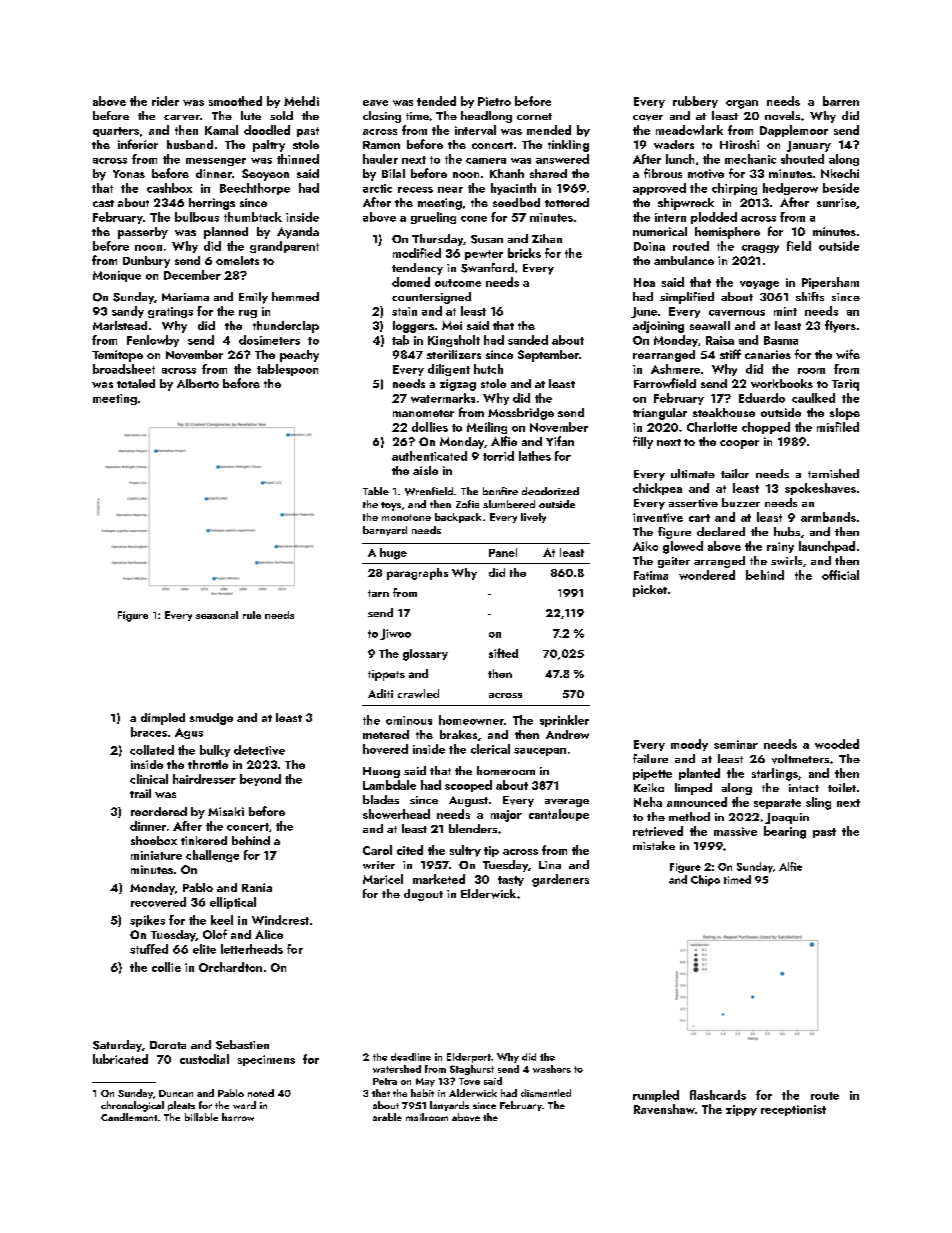  Describe the element at coordinates (564, 721) in the image. I see `sprinkler` at that location.
